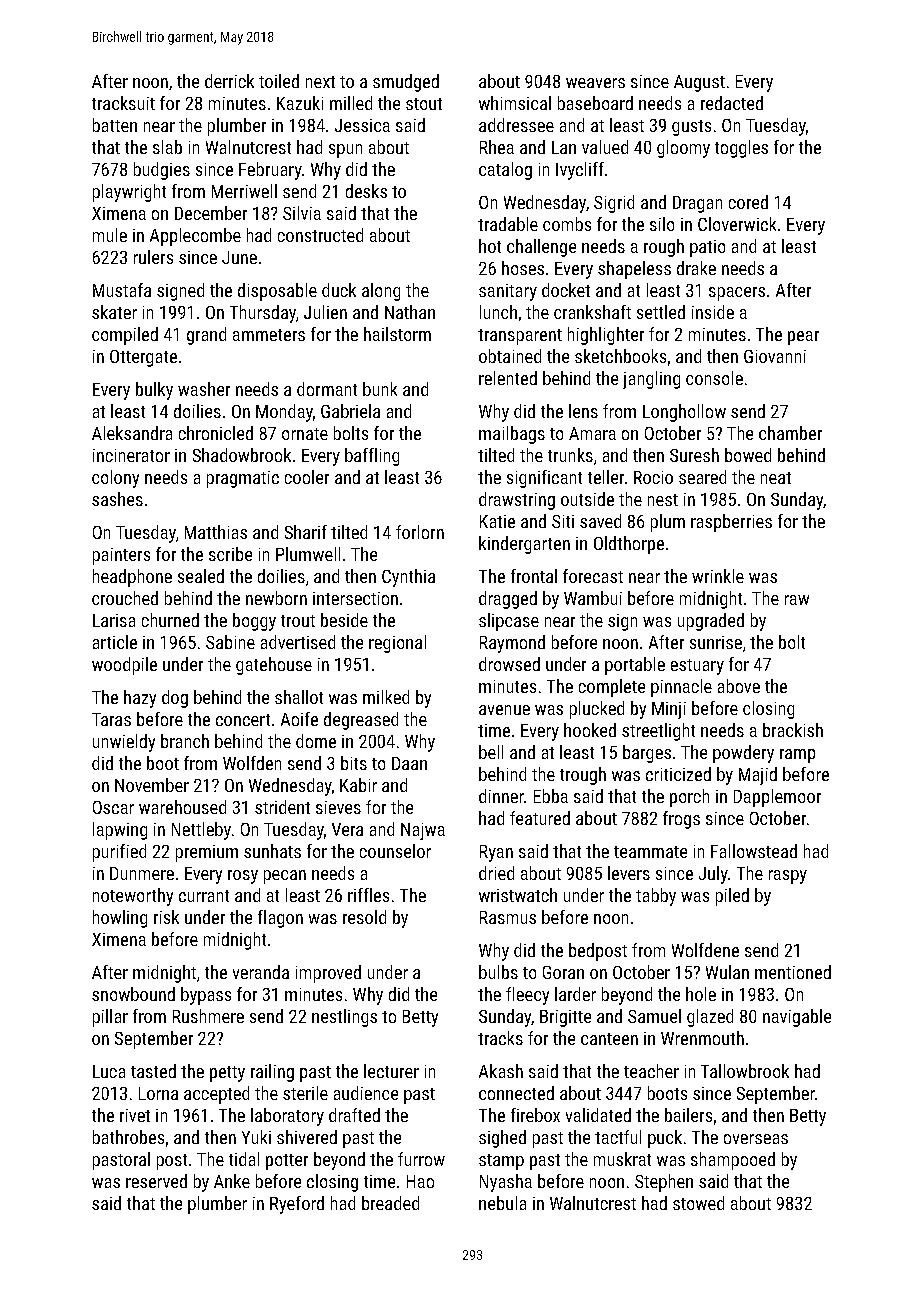 The width and height of the page is (924, 1308). Describe the element at coordinates (125, 598) in the page. I see `crouched` at that location.
